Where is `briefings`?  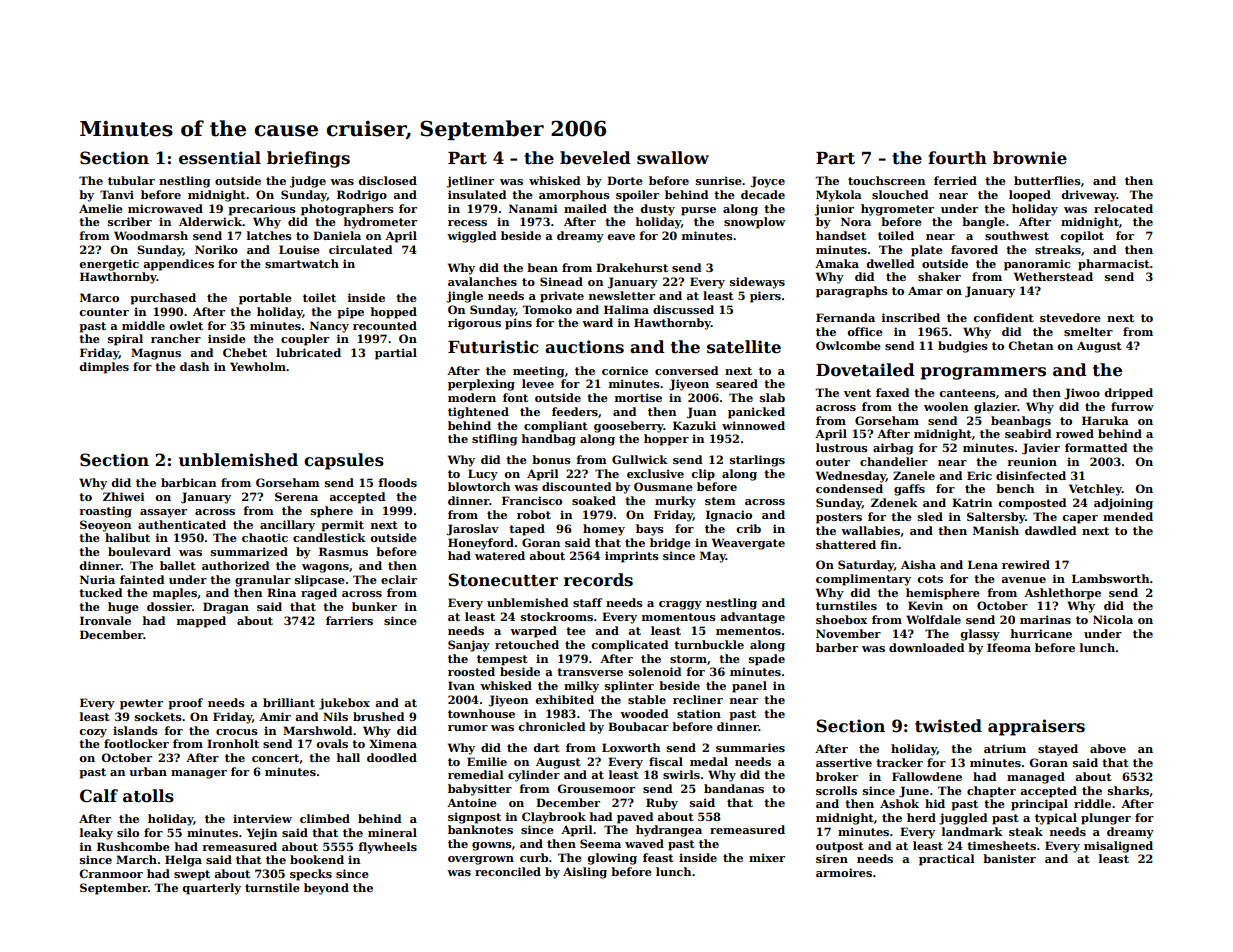
briefings is located at coordinates (308, 159).
